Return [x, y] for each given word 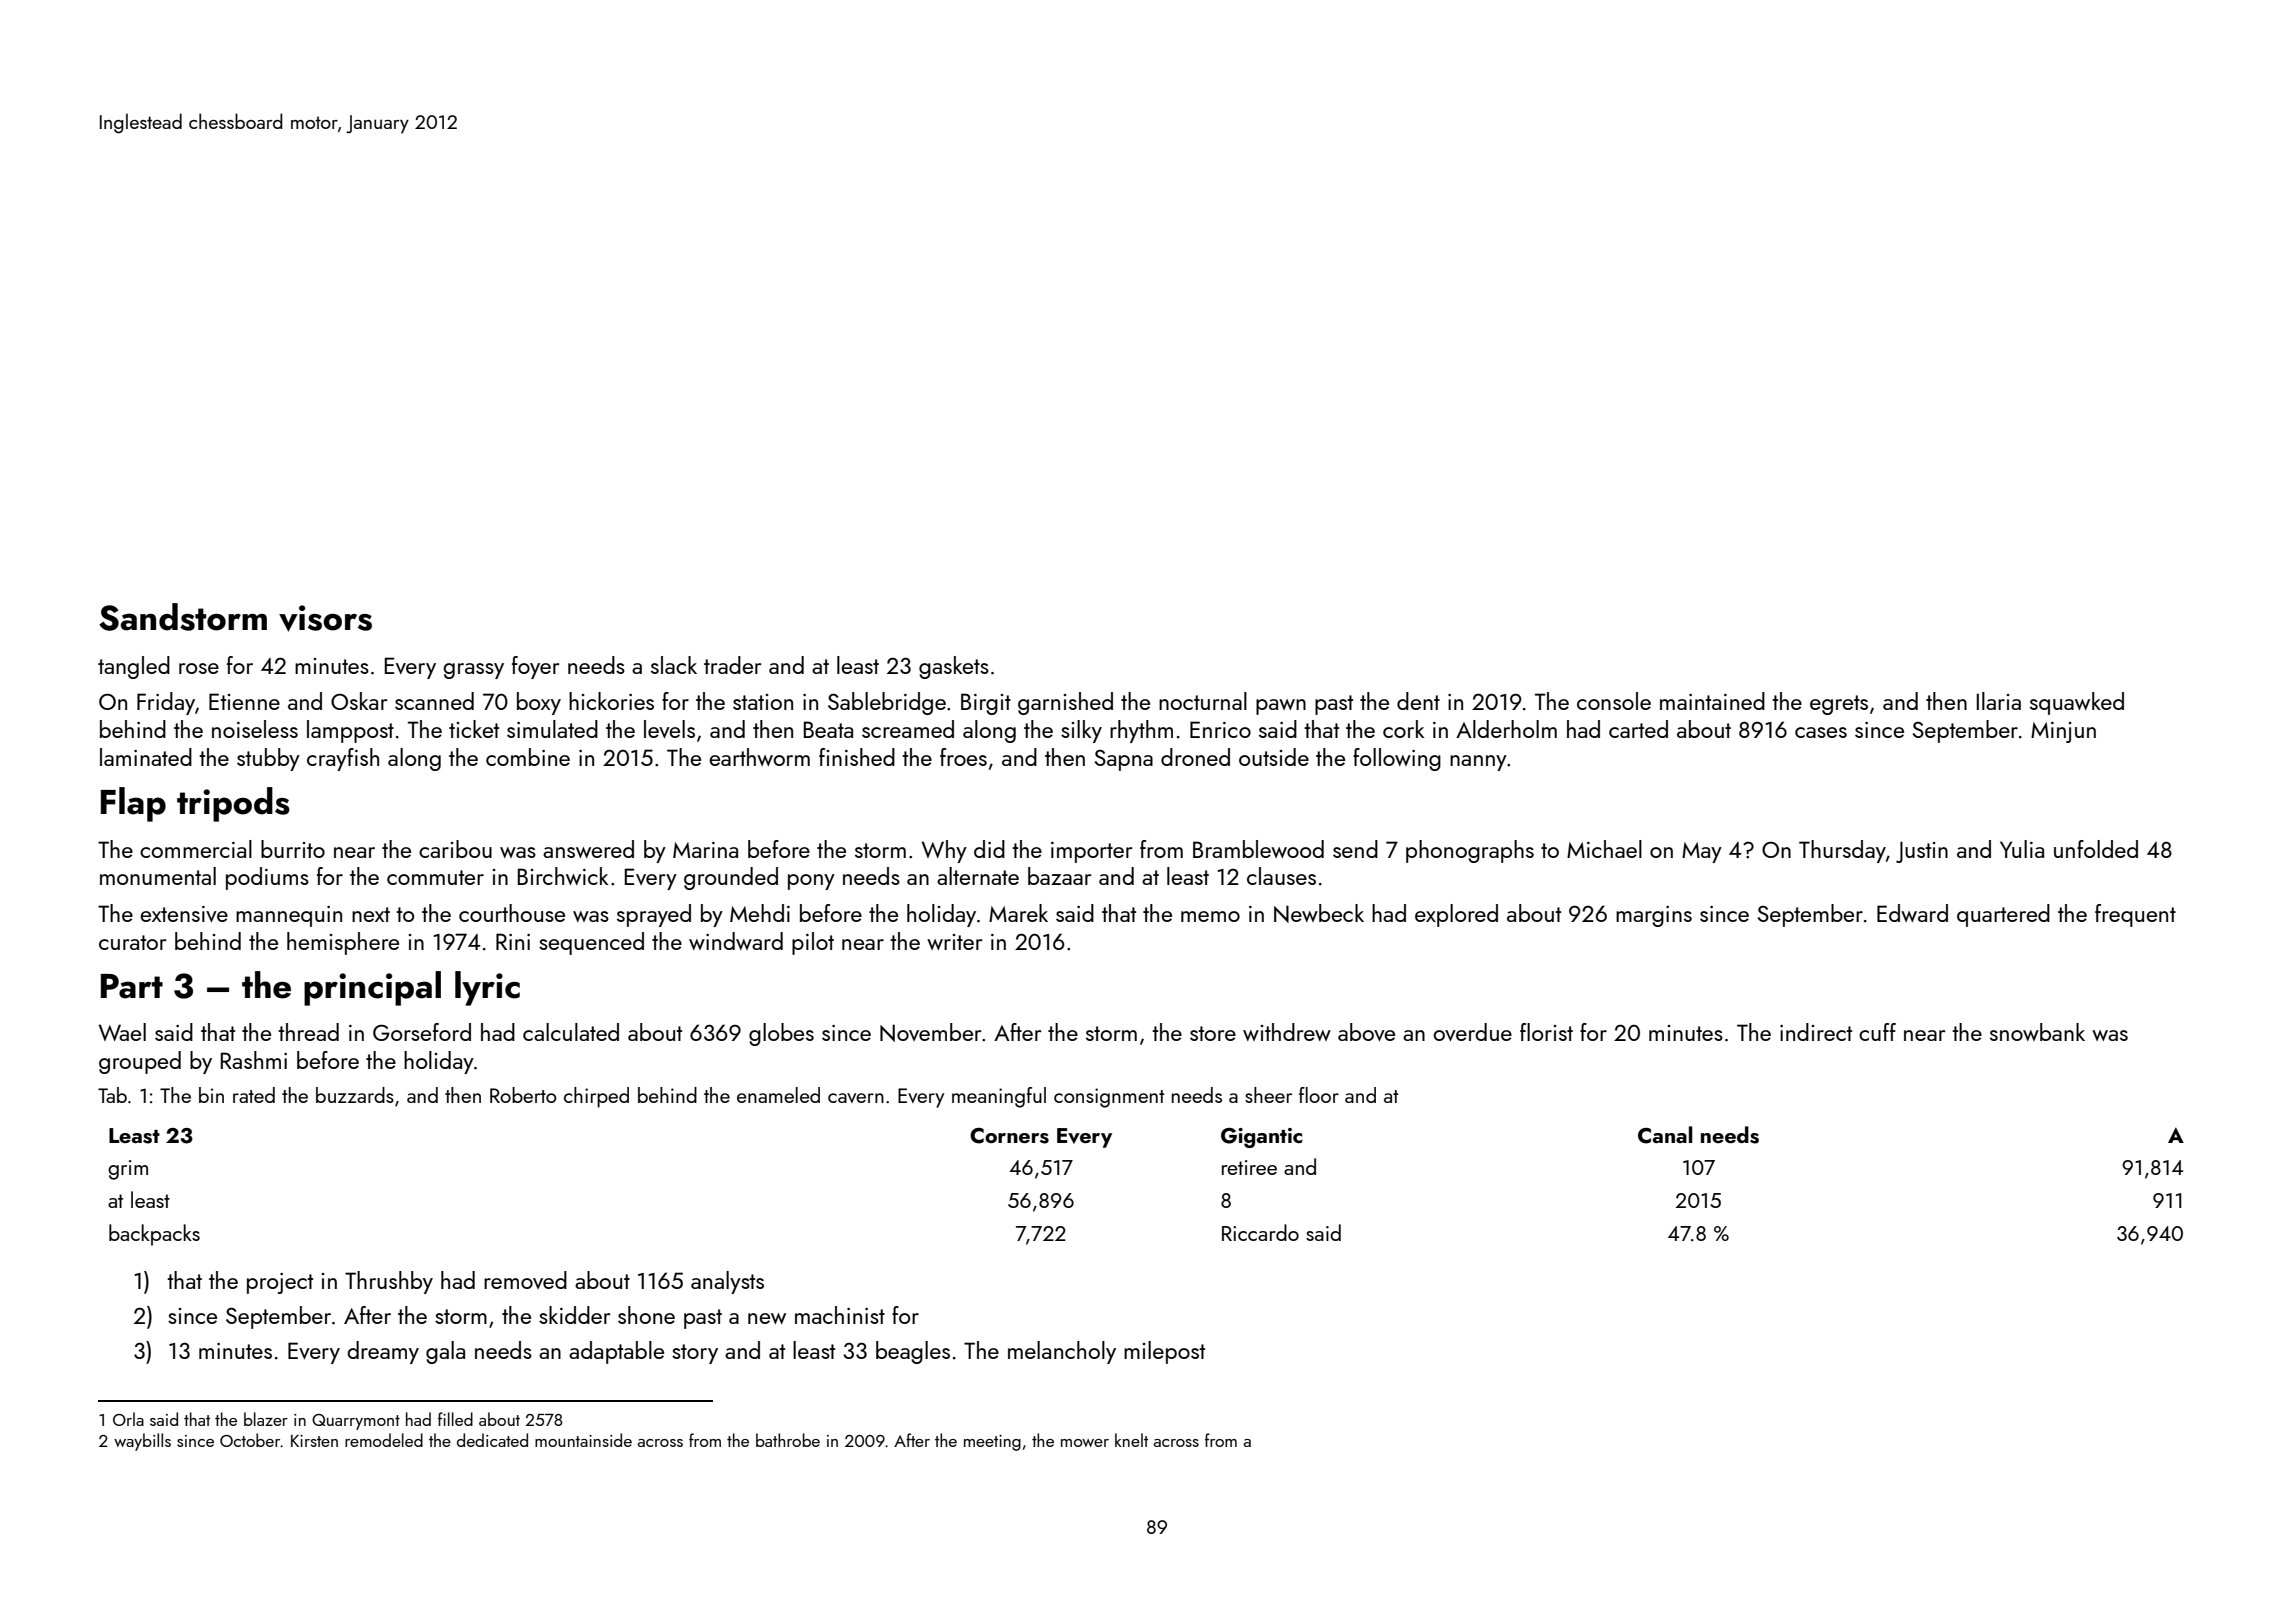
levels [669, 729]
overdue [1472, 1032]
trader [732, 665]
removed [525, 1280]
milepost [1164, 1352]
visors [325, 618]
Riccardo [1260, 1232]
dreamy [383, 1352]
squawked [2077, 703]
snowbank [2037, 1032]
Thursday [1842, 851]
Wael [122, 1032]
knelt [1131, 1440]
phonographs [1470, 851]
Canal [1665, 1135]
